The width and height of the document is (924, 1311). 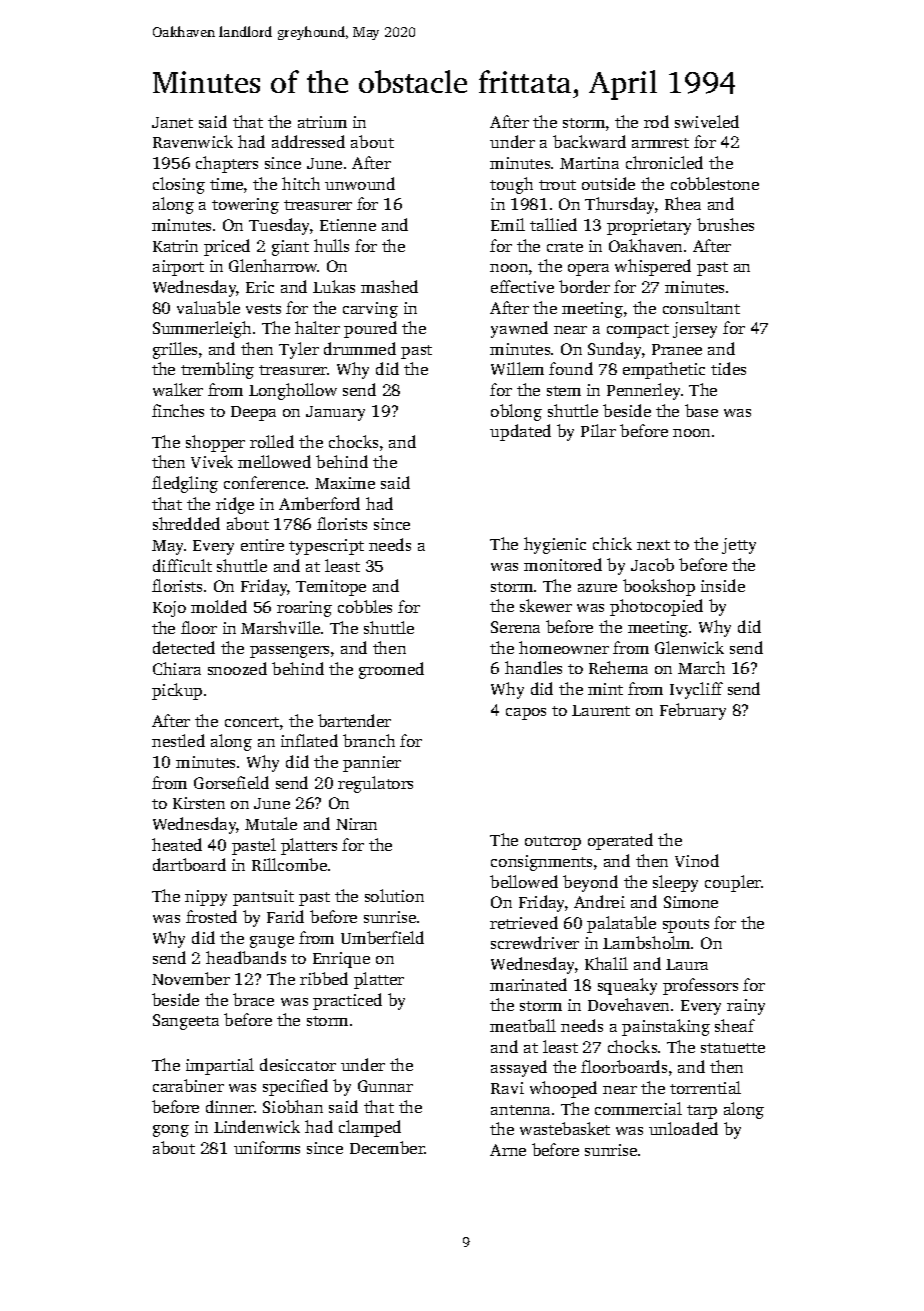 I want to click on hygienic, so click(x=555, y=545).
